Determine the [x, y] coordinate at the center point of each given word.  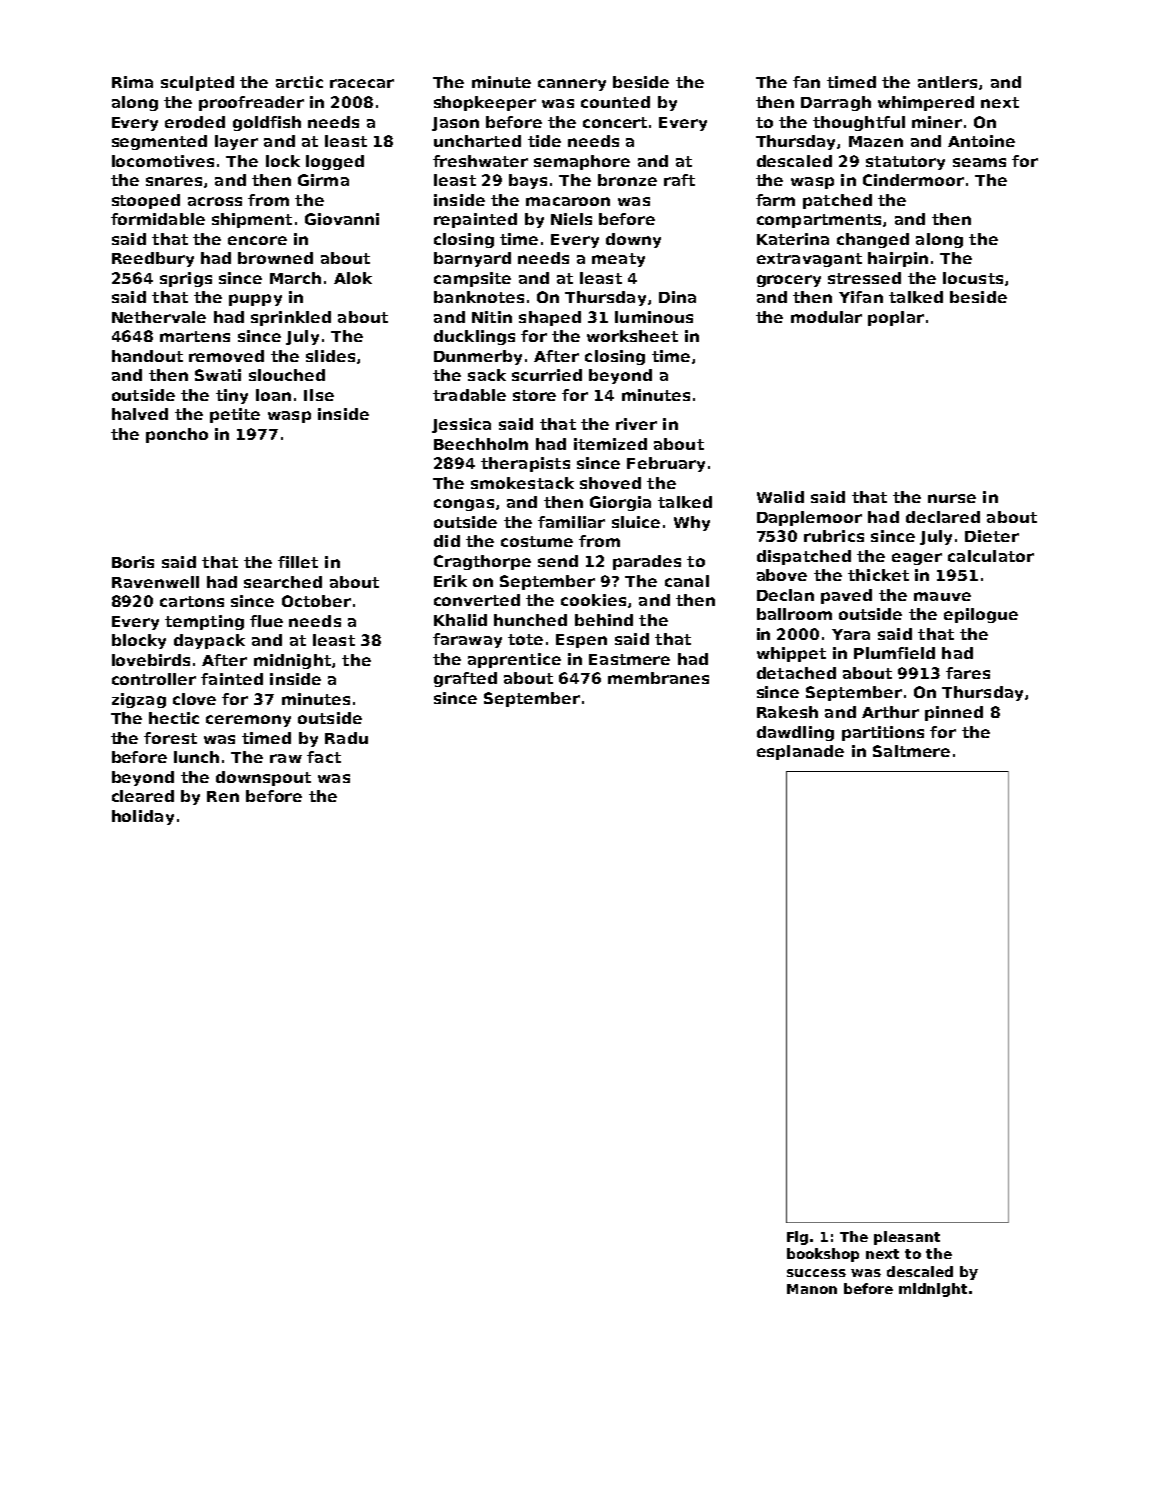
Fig [797, 1238]
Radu [346, 738]
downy [633, 240]
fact [324, 757]
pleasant [907, 1238]
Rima [132, 82]
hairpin [898, 259]
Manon [812, 1289]
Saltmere [911, 751]
